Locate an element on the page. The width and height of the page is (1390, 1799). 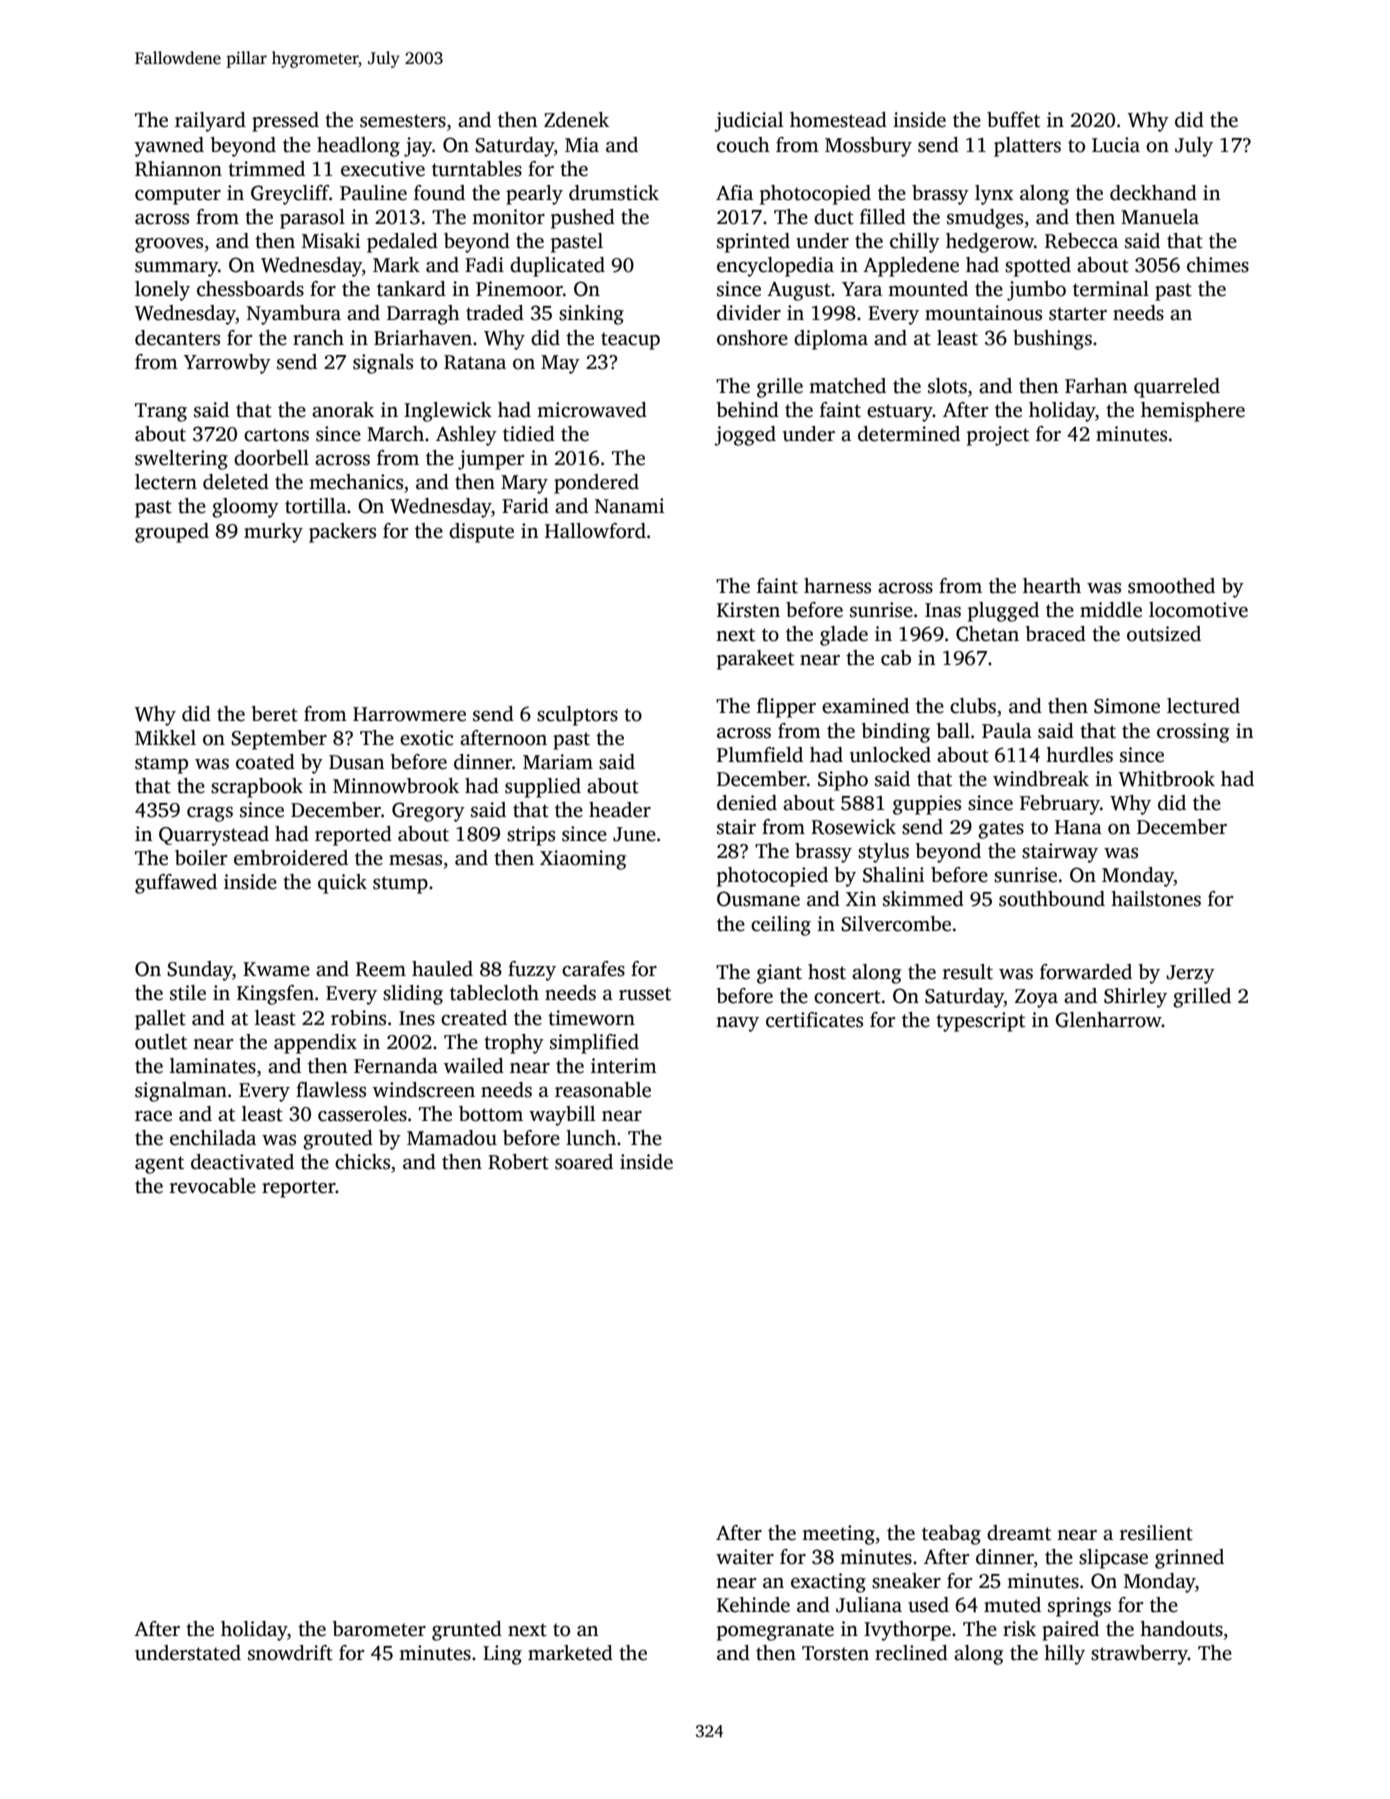
grouped is located at coordinates (172, 533).
